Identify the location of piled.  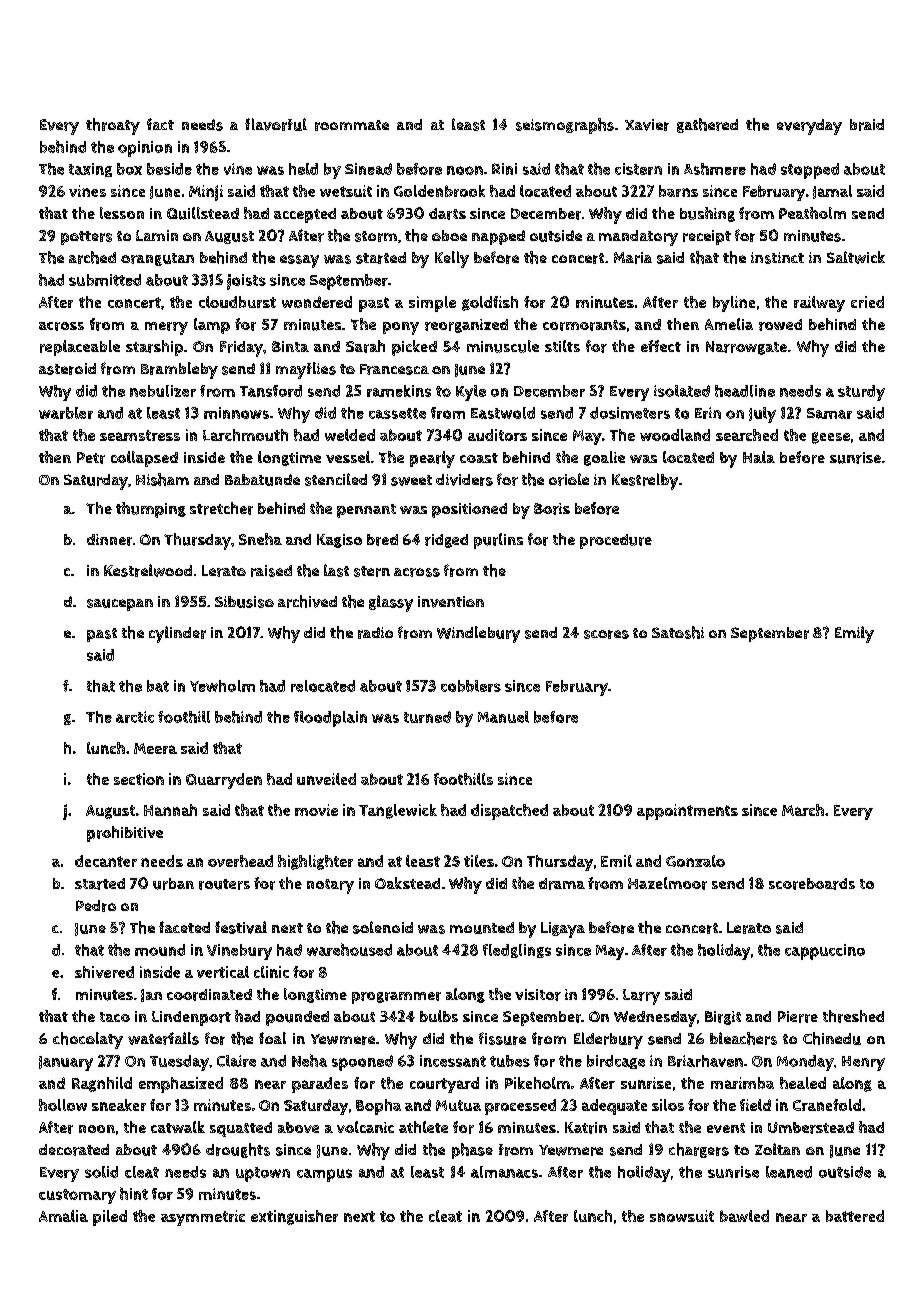
(110, 1218).
